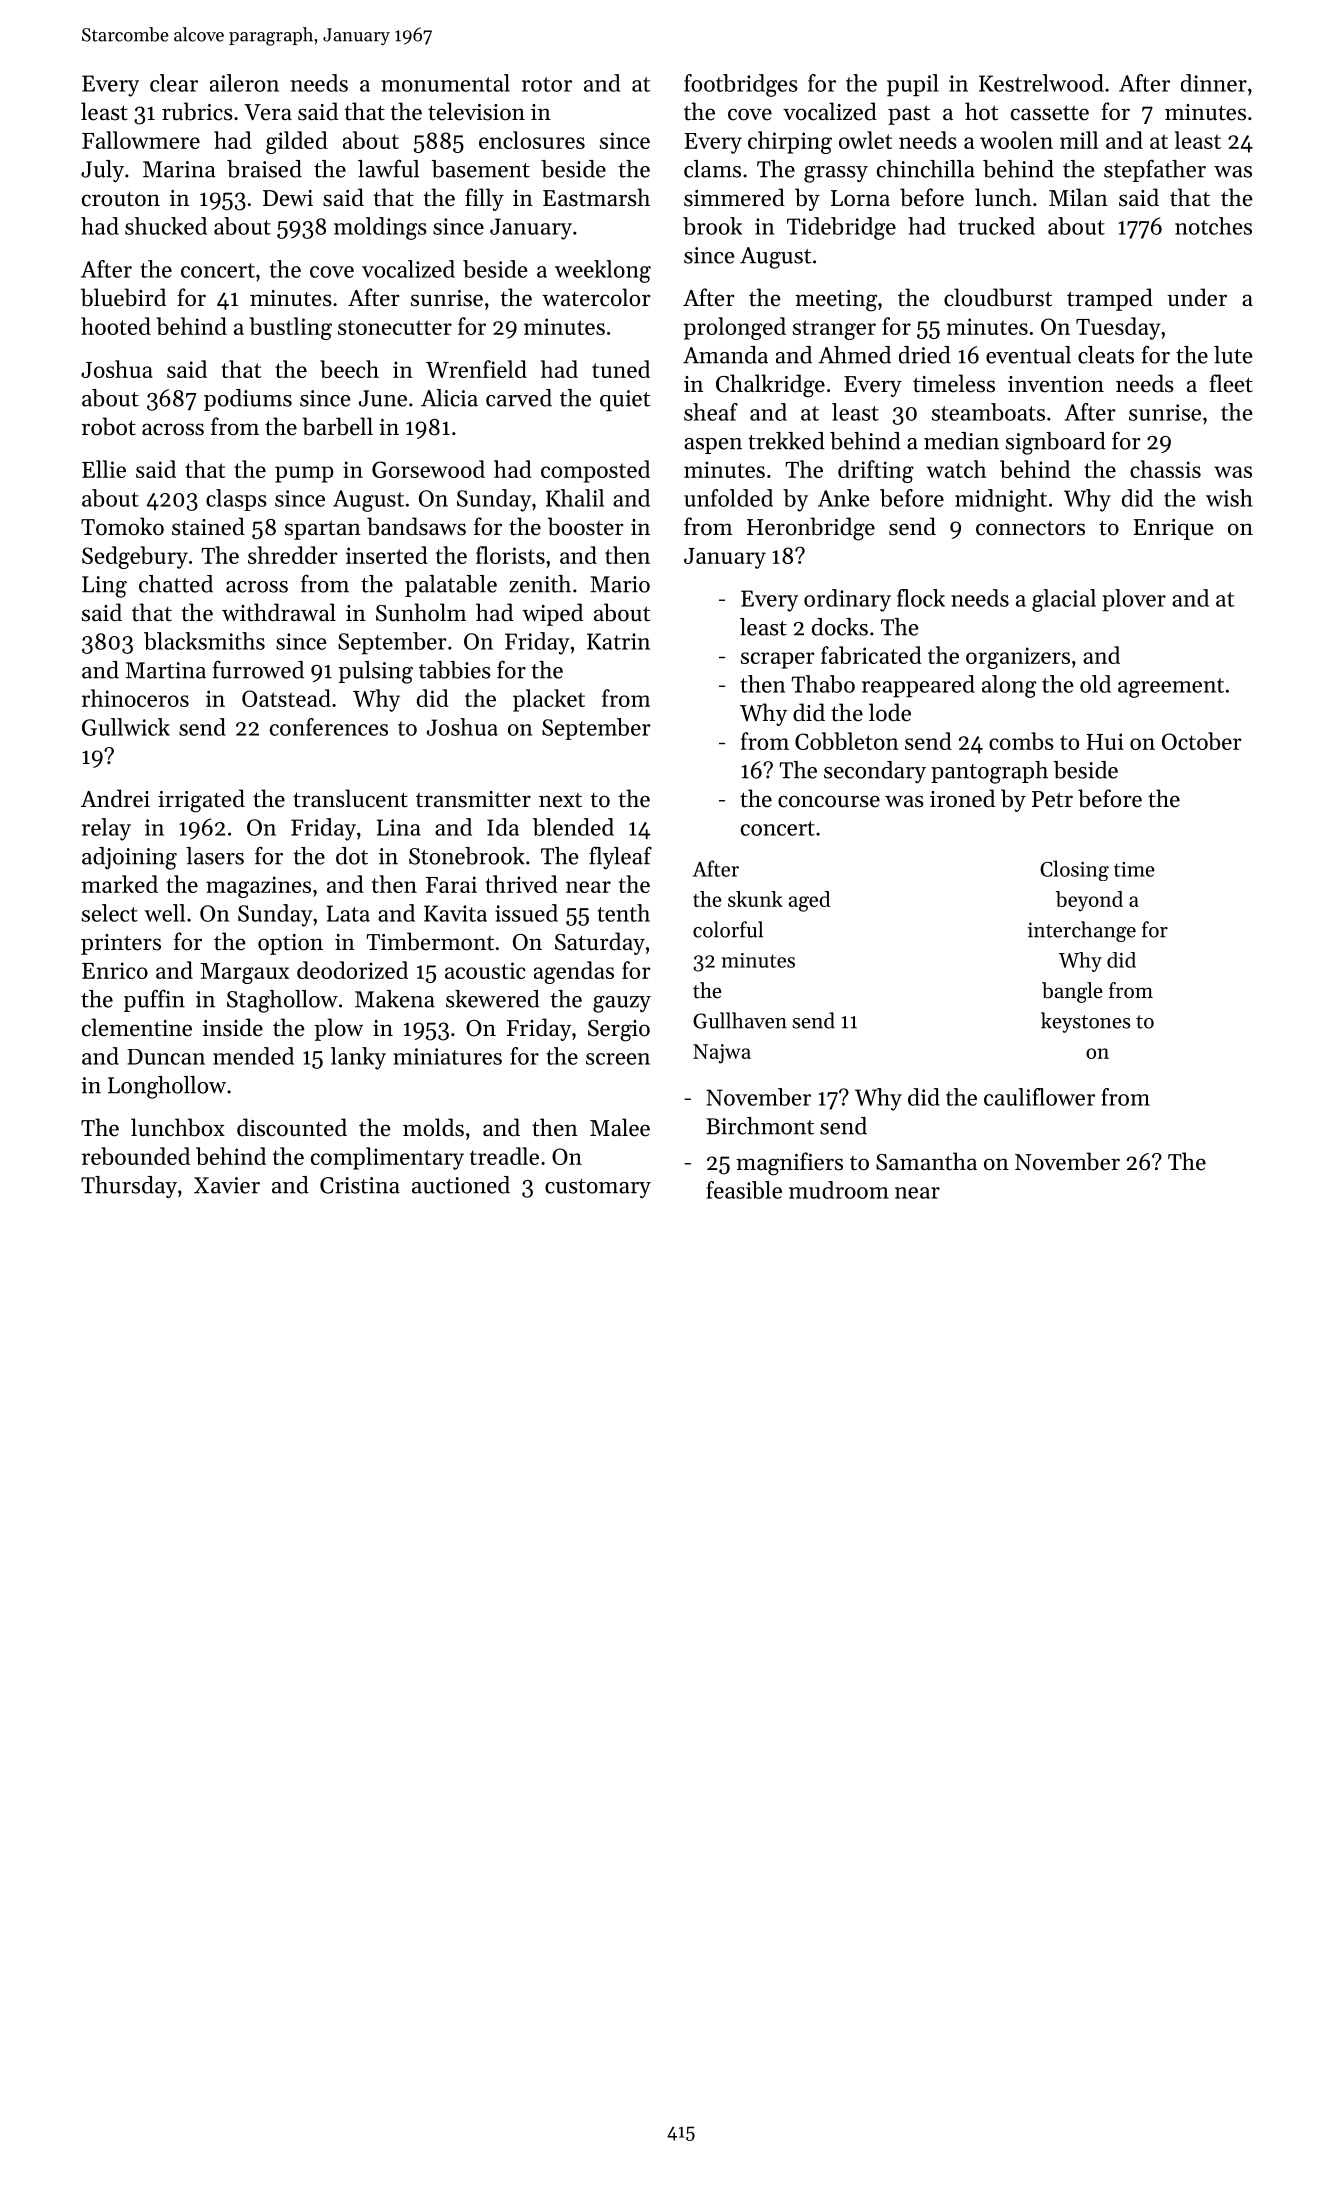  What do you see at coordinates (1214, 83) in the document?
I see `dinner` at bounding box center [1214, 83].
